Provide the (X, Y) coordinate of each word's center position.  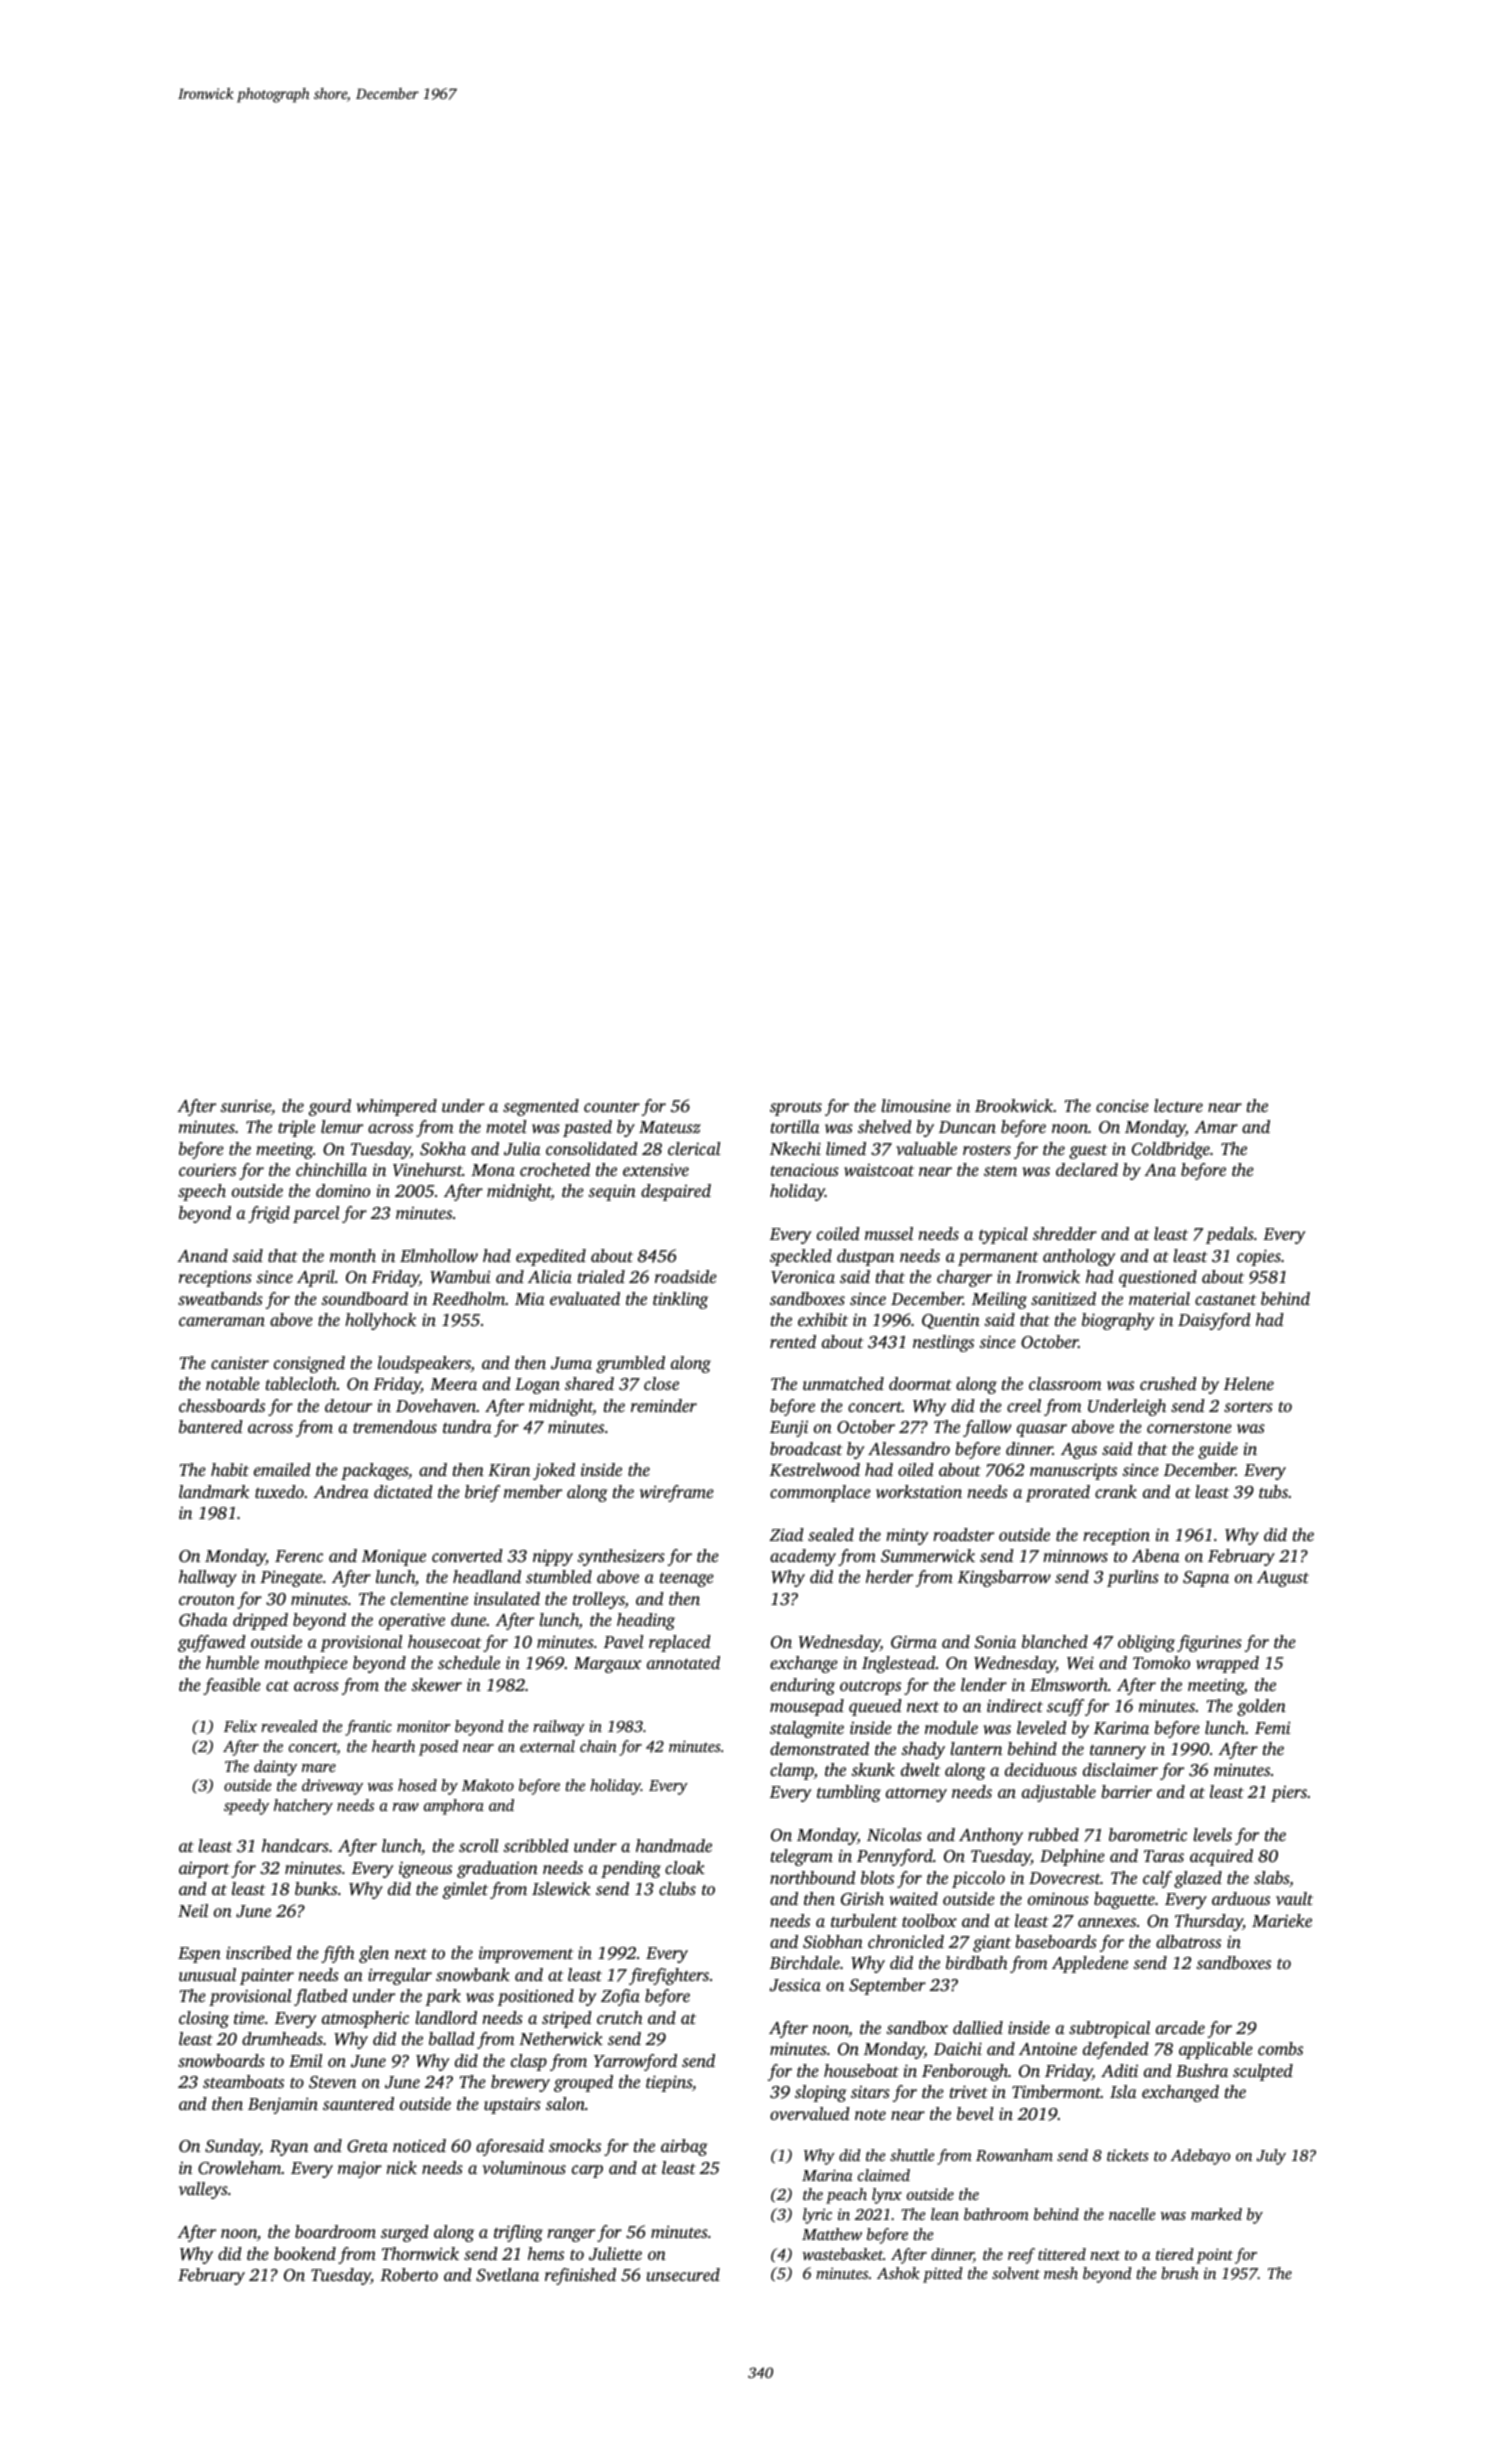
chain (598, 1746)
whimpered (396, 1107)
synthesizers (621, 1557)
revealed (289, 1726)
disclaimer (1120, 1769)
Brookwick (1014, 1105)
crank (1116, 1491)
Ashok (898, 2273)
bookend (305, 2253)
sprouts (796, 1109)
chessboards (222, 1405)
